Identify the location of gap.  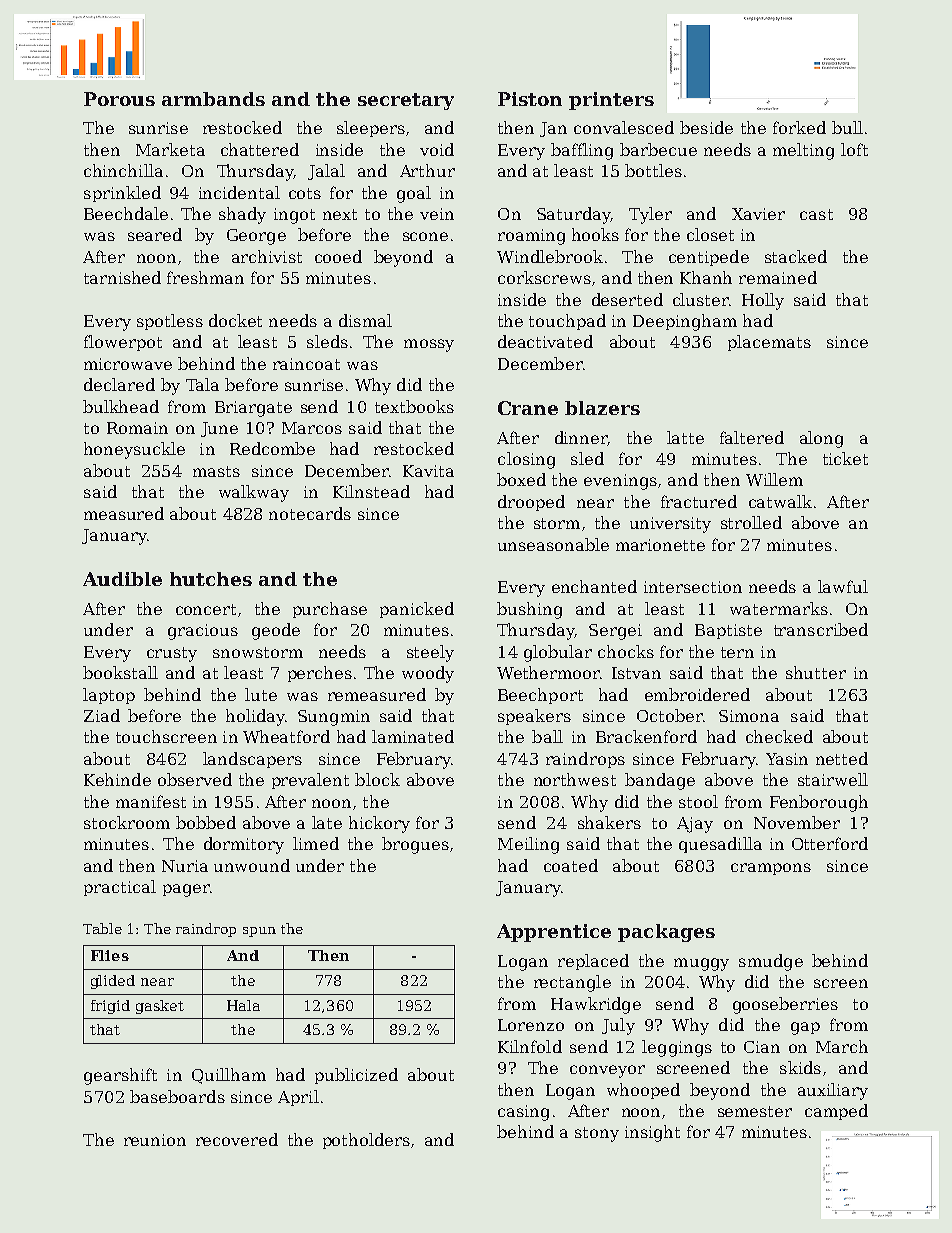
(805, 1028).
